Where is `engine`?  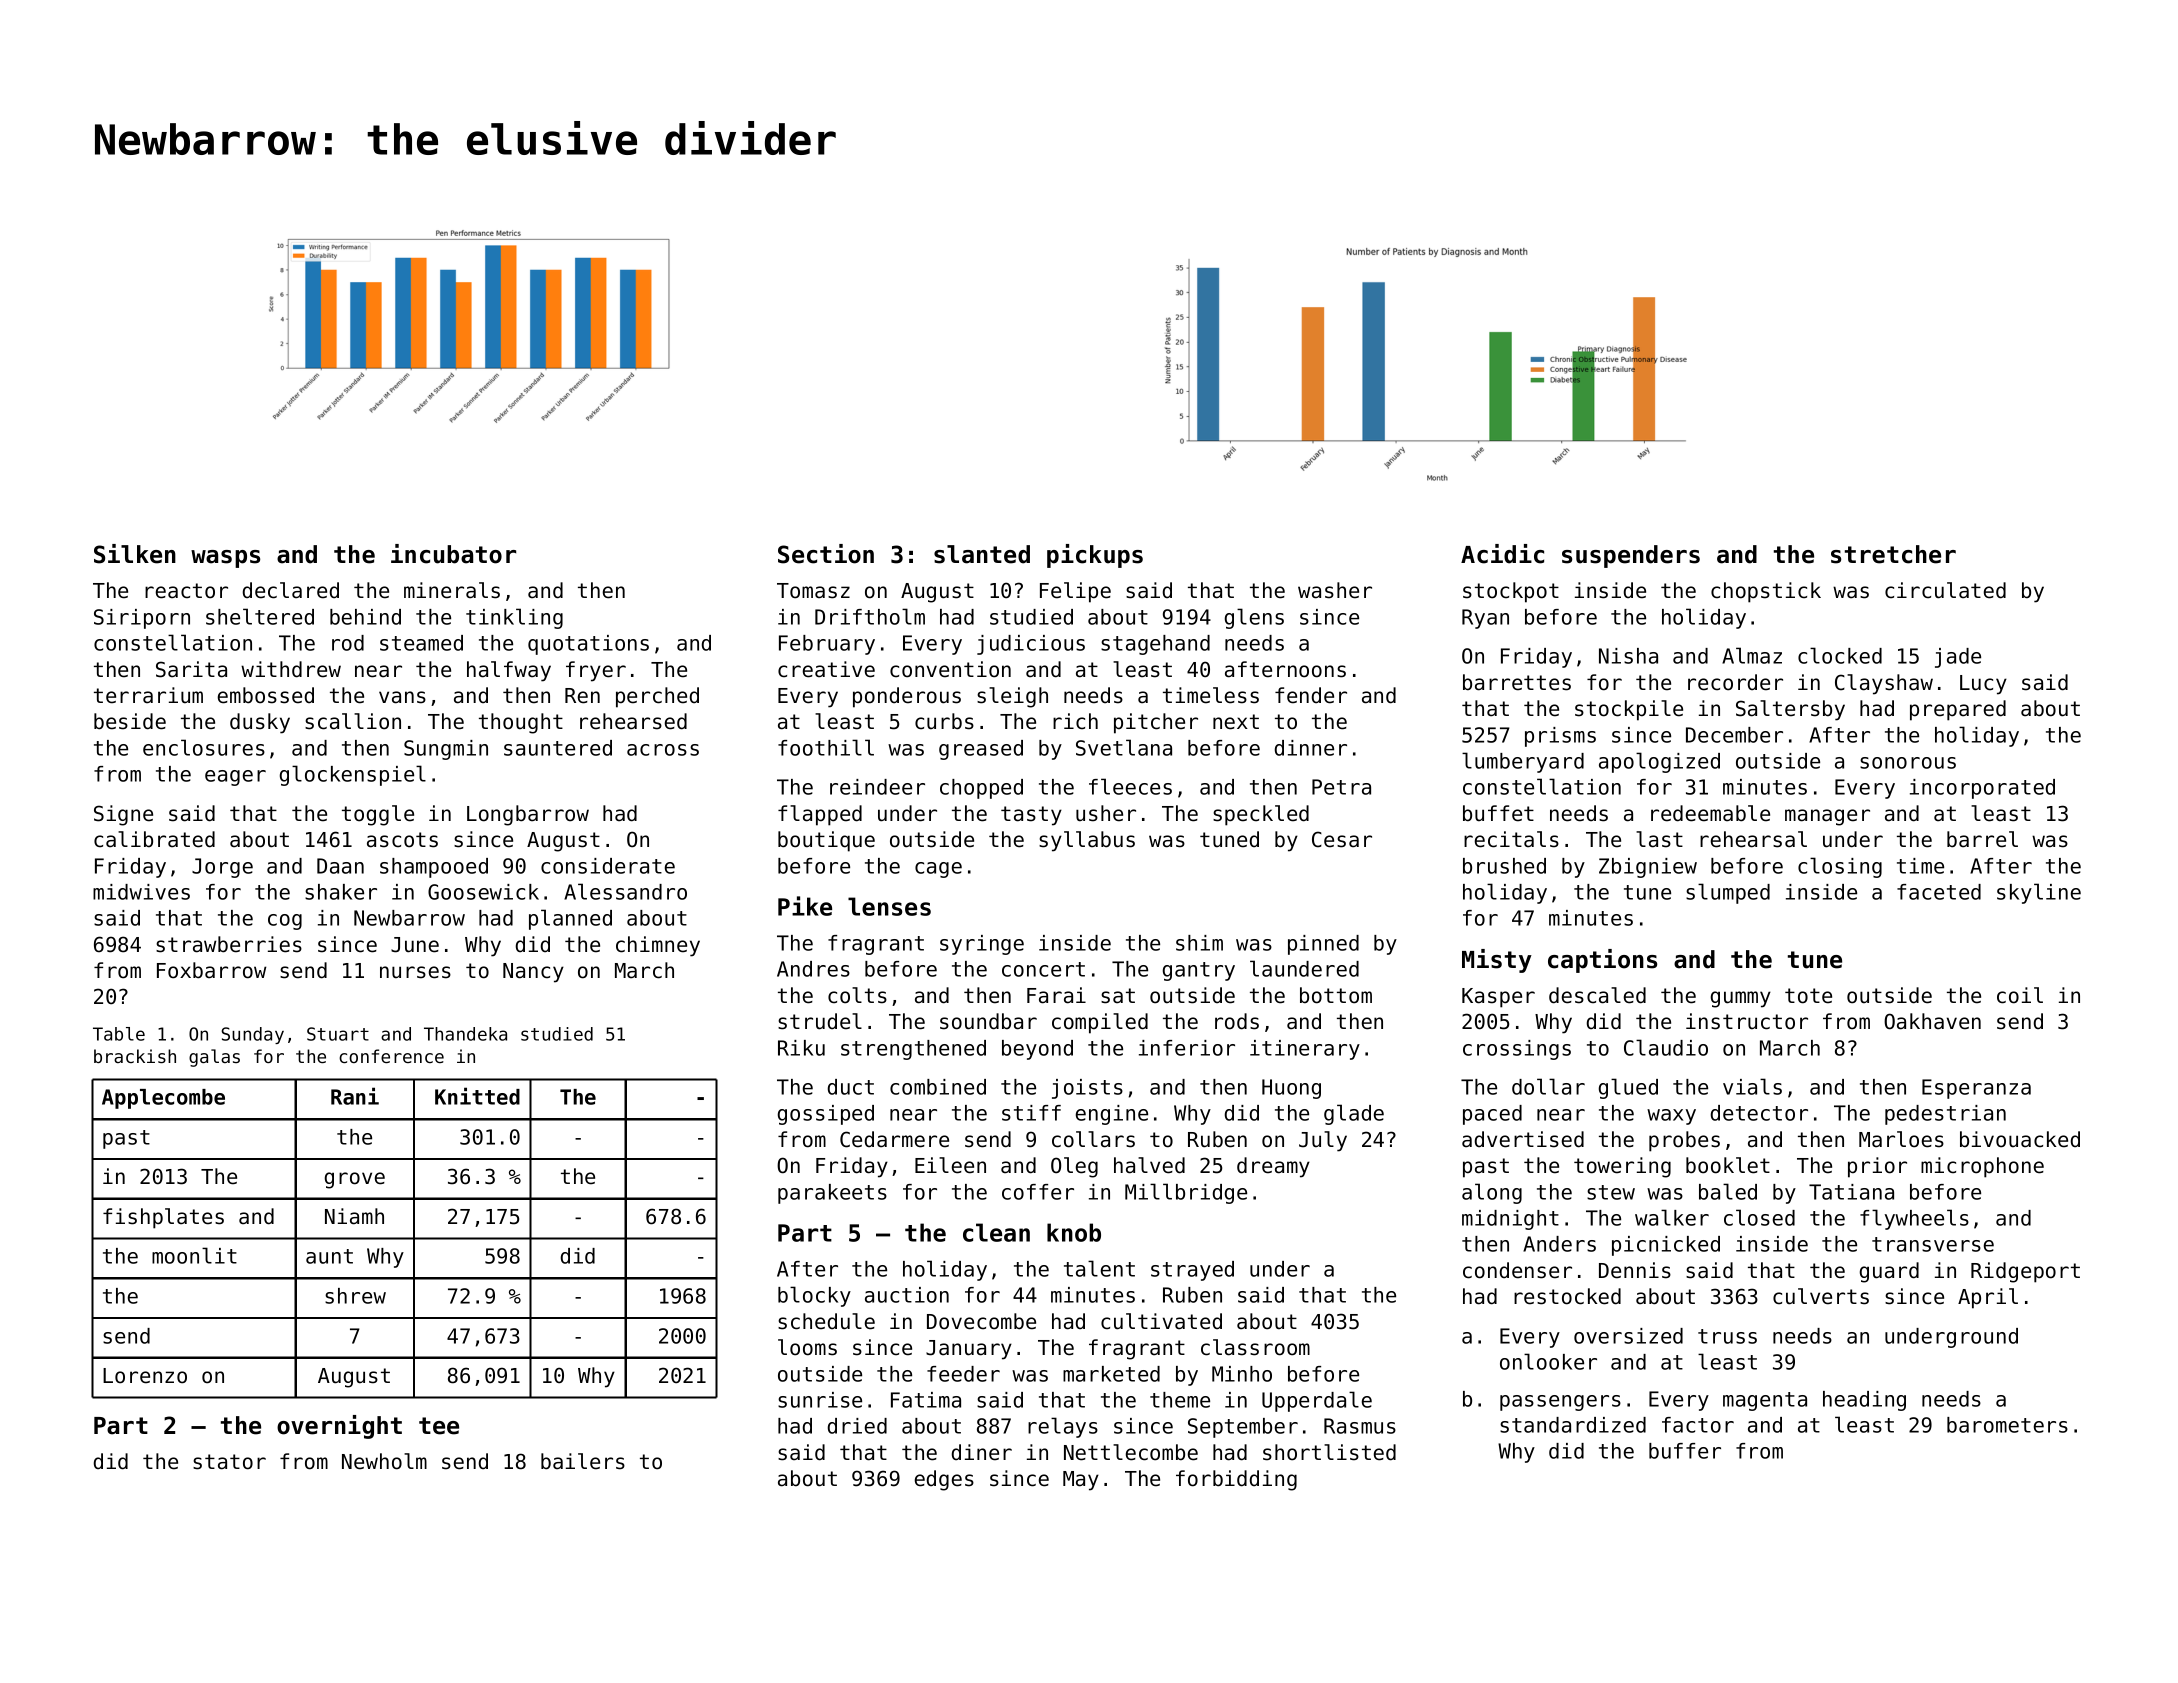 engine is located at coordinates (1112, 1115).
